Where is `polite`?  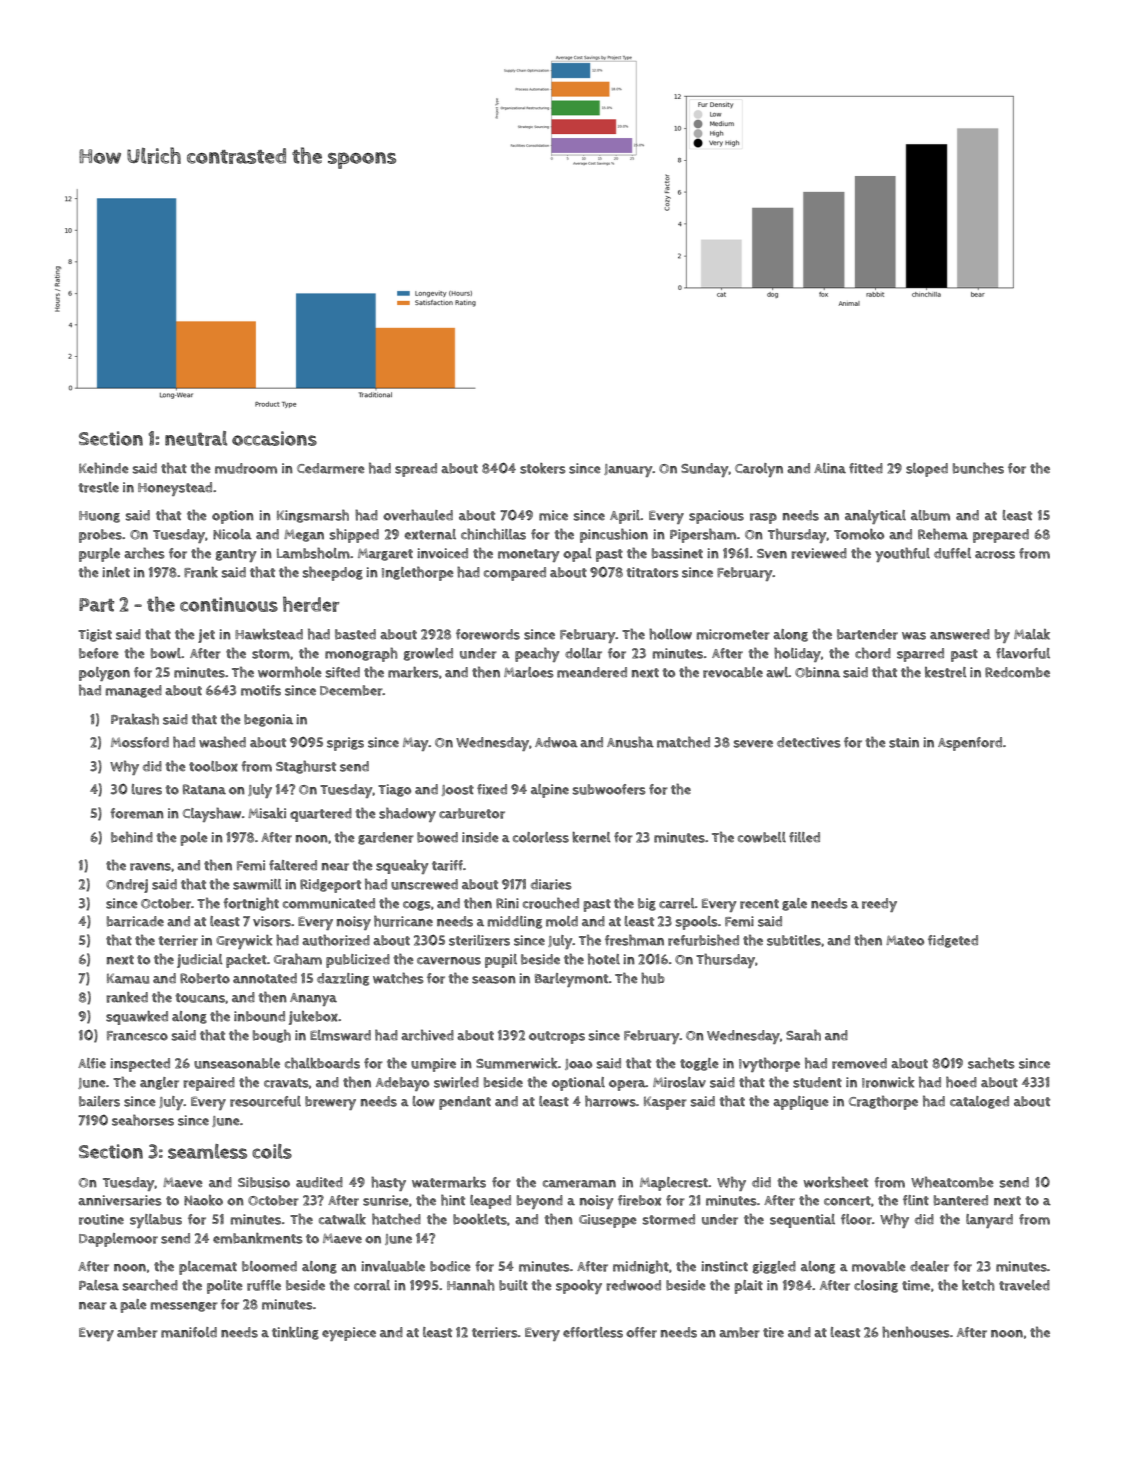 polite is located at coordinates (225, 1287).
